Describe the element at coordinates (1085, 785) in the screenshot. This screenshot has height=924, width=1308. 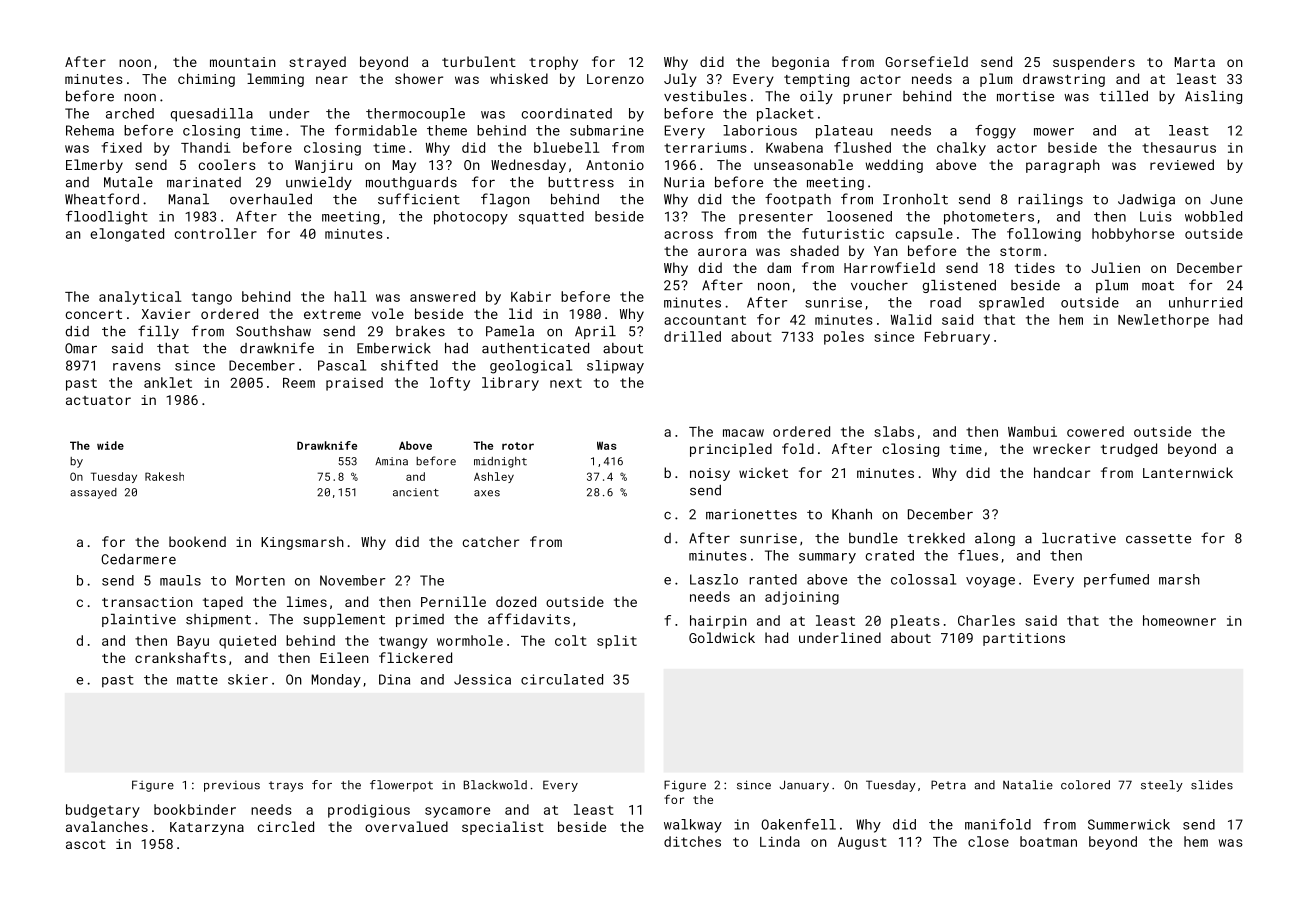
I see `colored` at that location.
